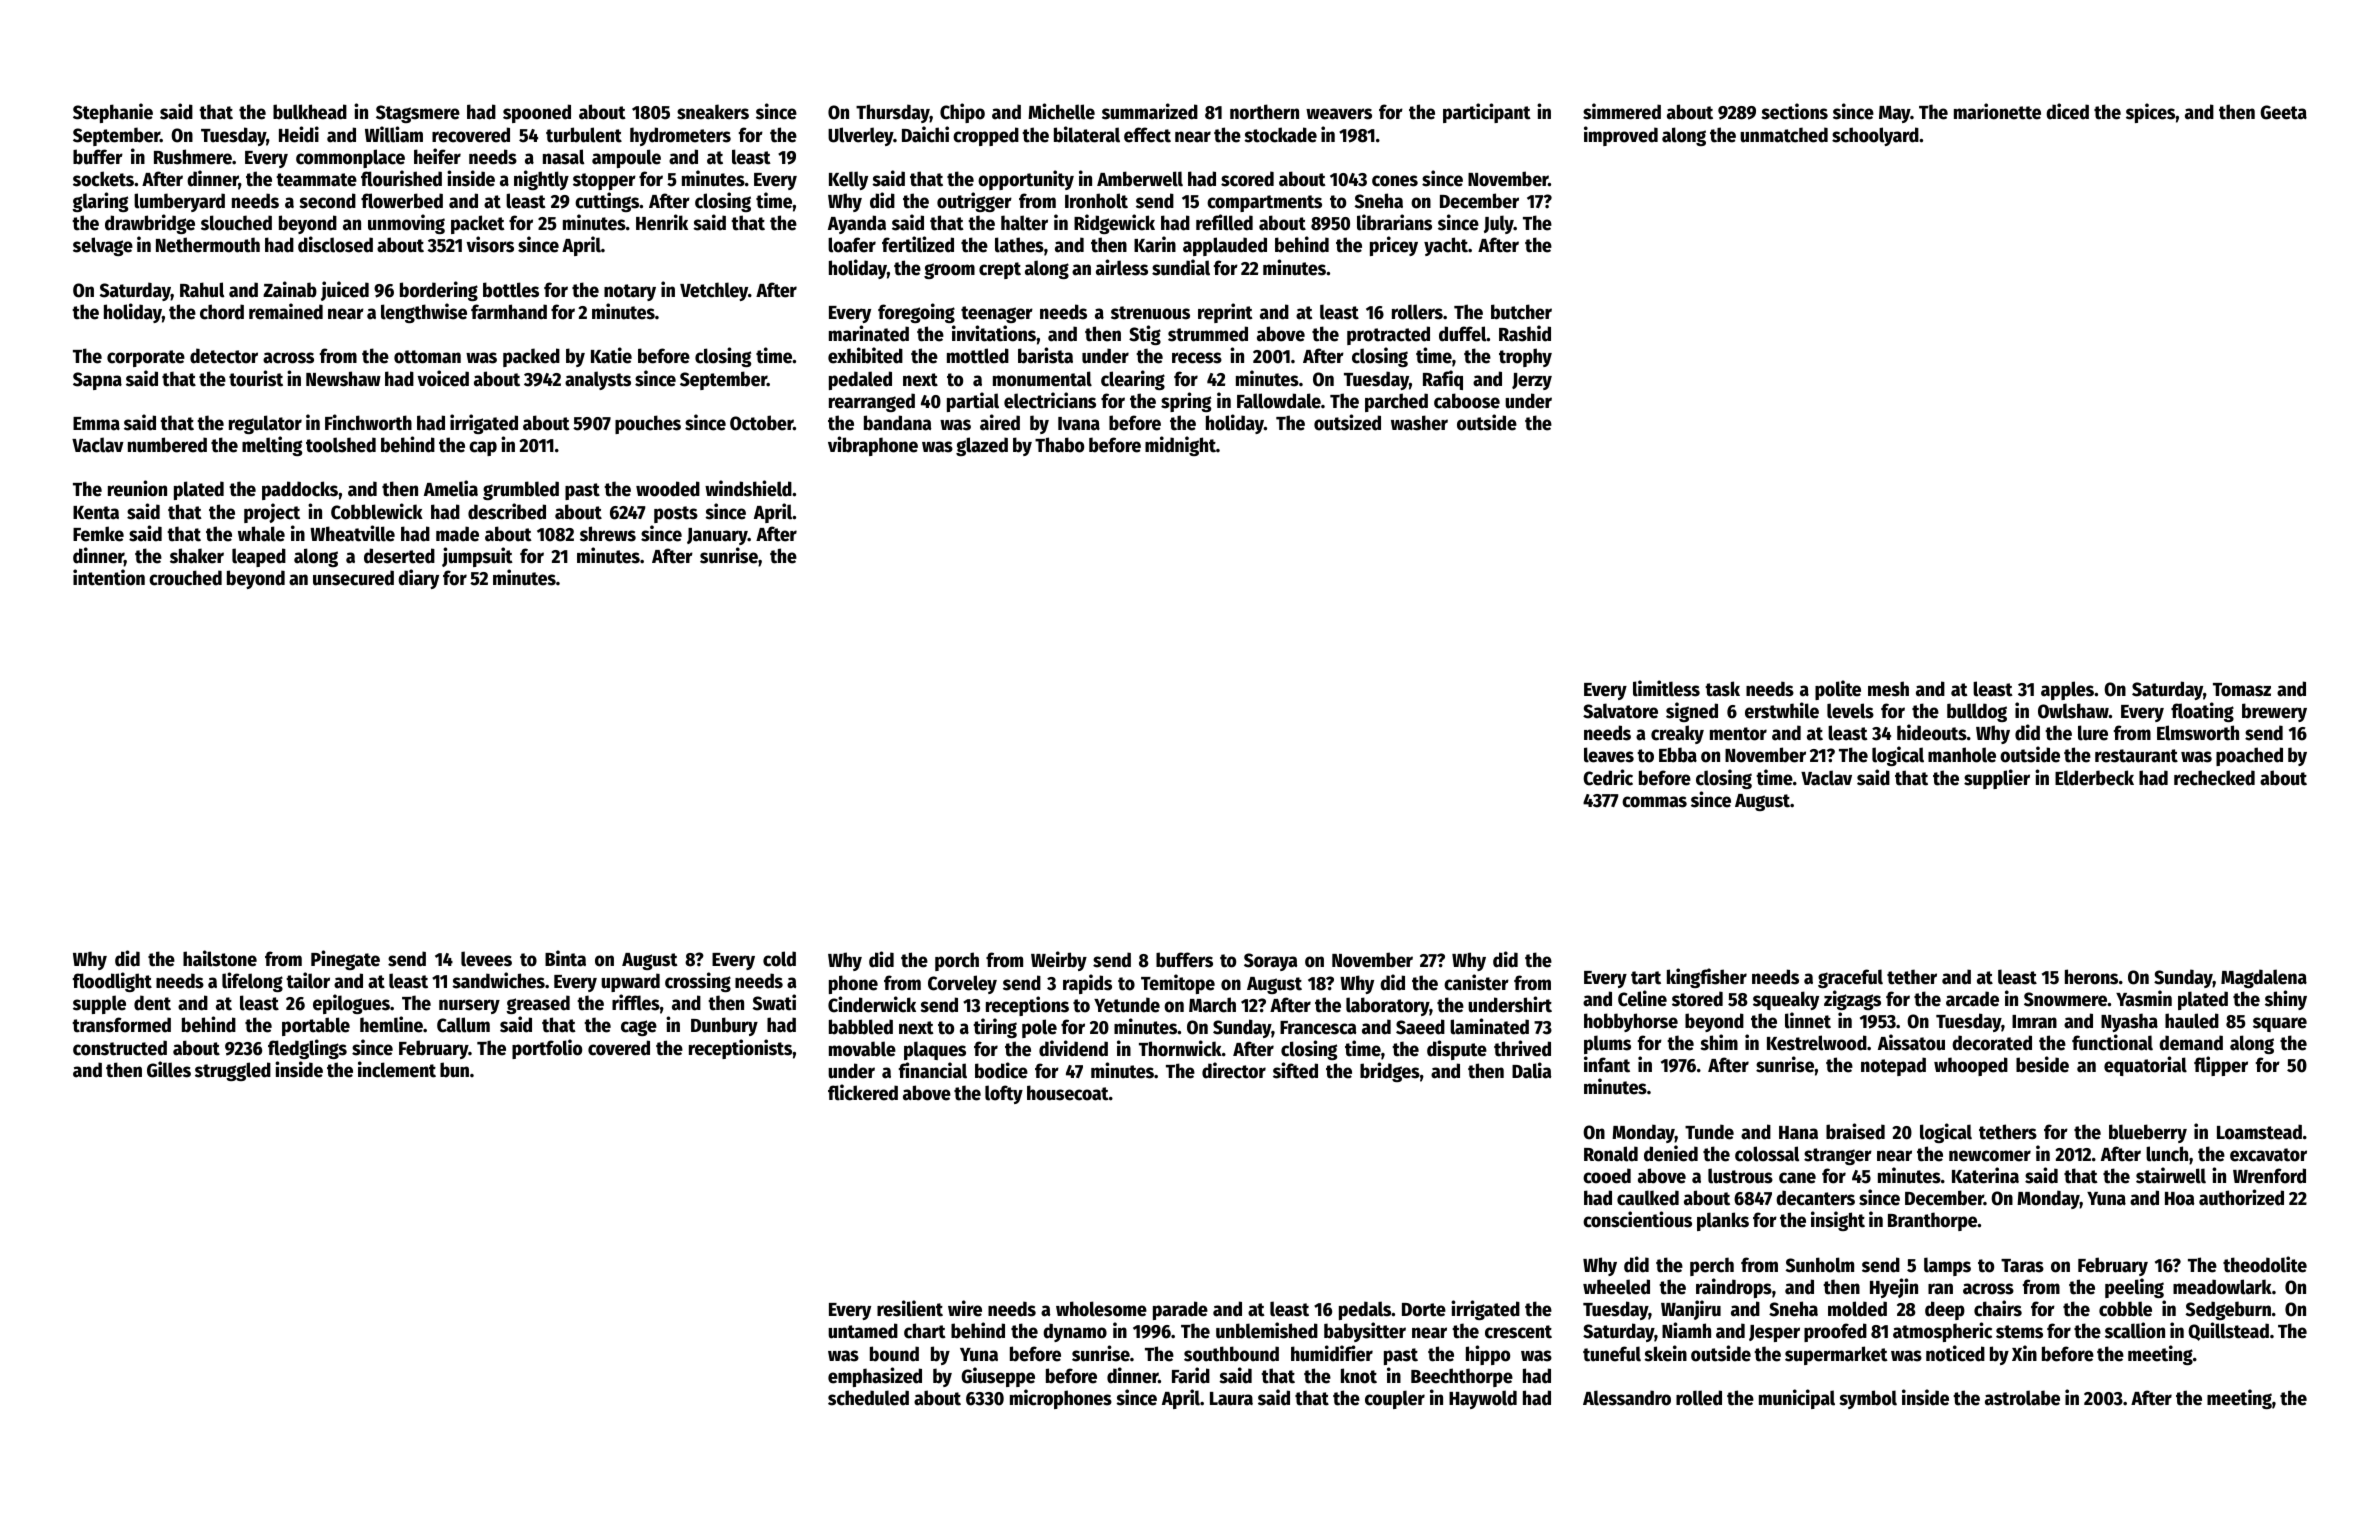  I want to click on fertilized, so click(918, 244).
